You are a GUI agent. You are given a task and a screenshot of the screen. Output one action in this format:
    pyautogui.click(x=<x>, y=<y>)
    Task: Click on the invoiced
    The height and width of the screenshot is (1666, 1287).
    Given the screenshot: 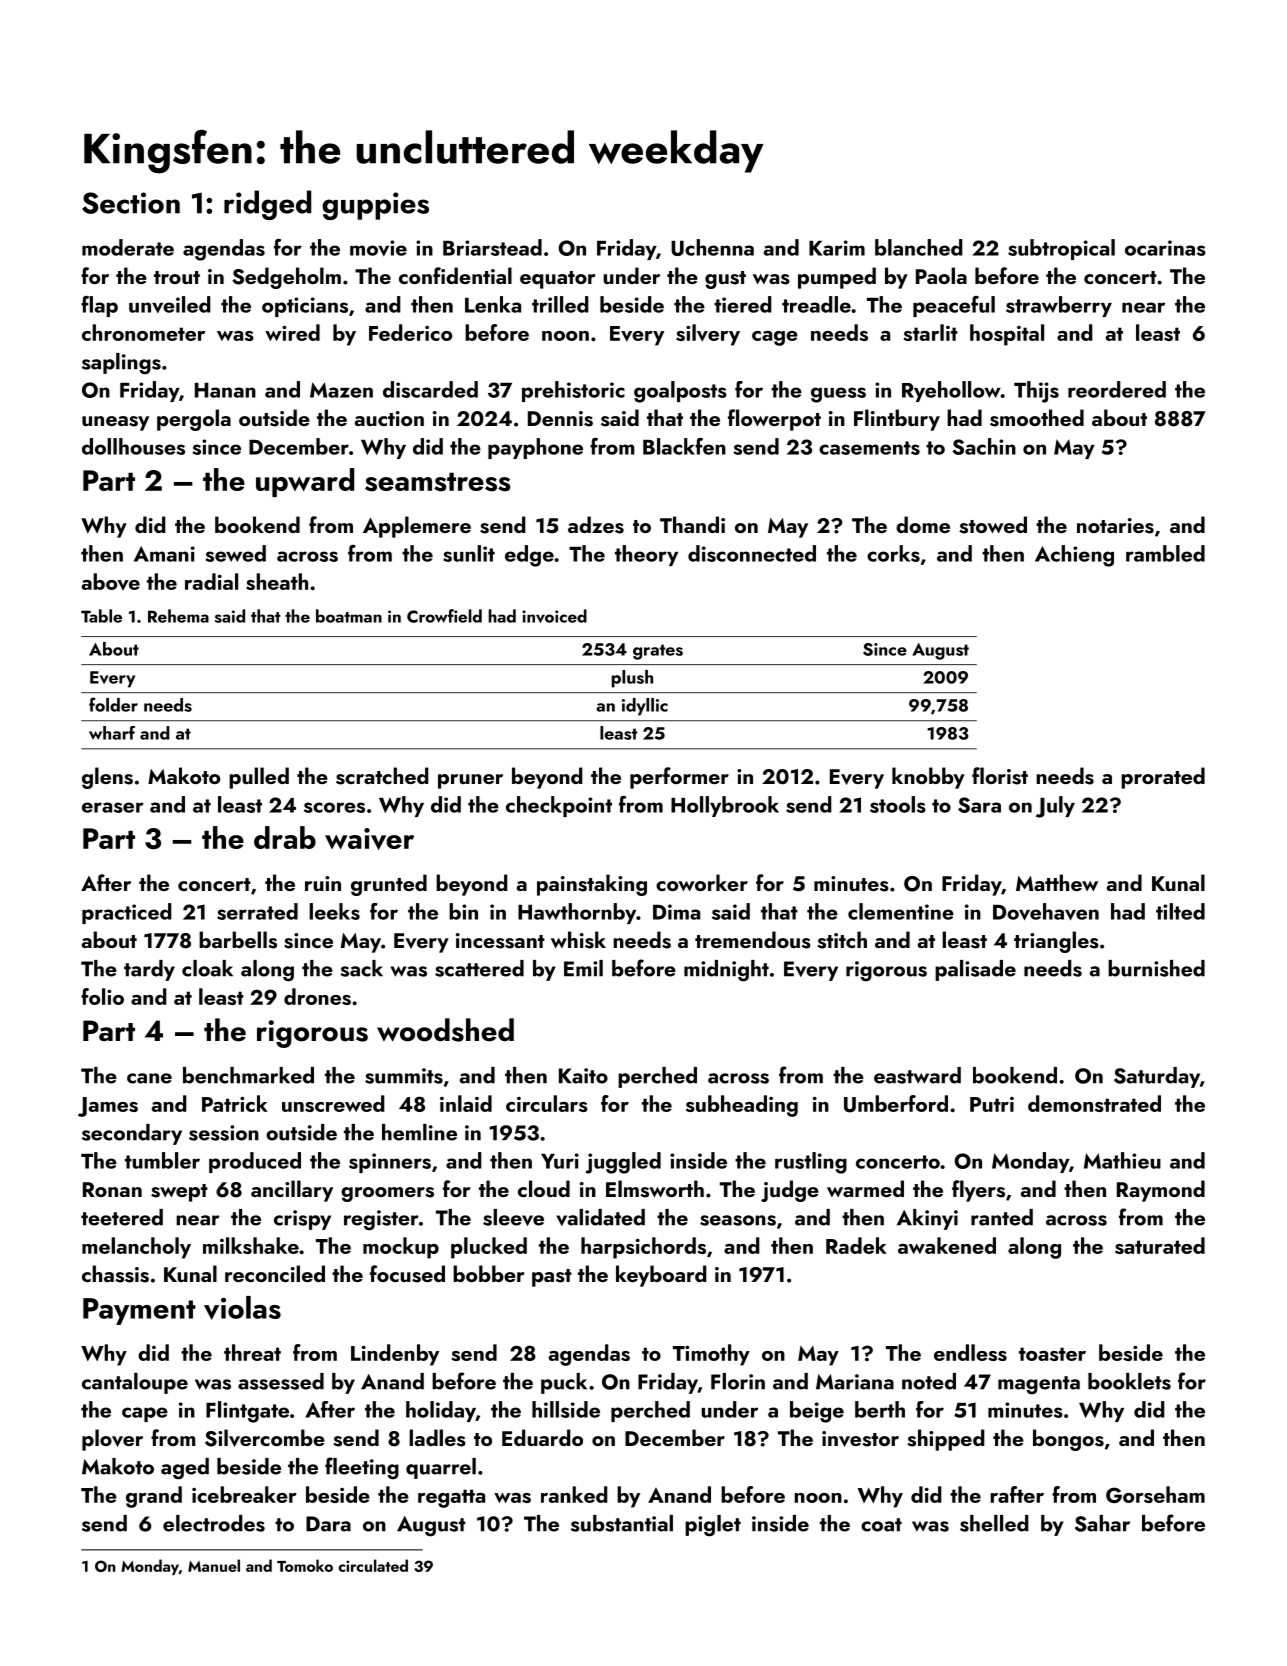 What is the action you would take?
    pyautogui.click(x=554, y=616)
